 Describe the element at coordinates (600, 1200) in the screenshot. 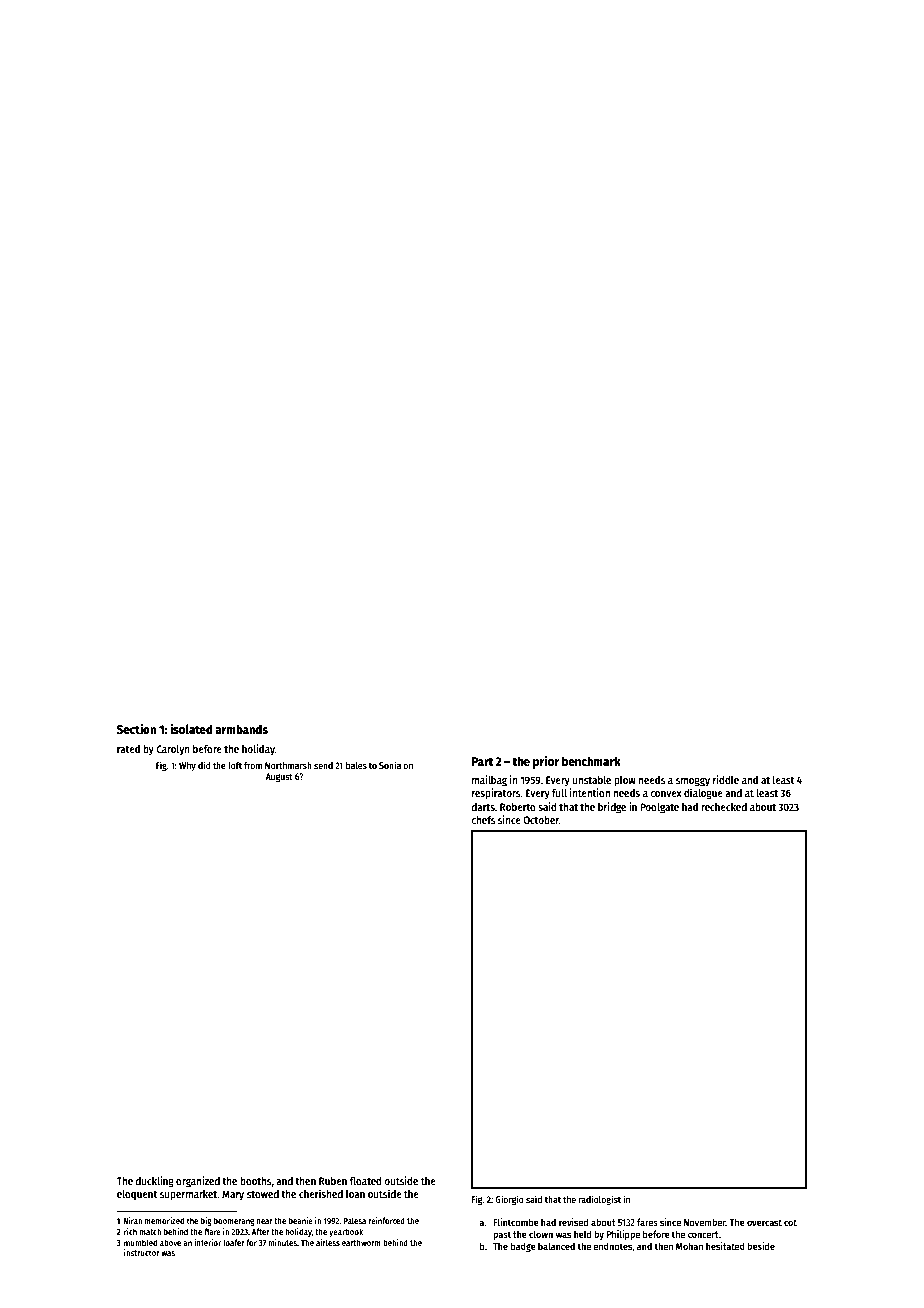

I see `radiologist` at that location.
